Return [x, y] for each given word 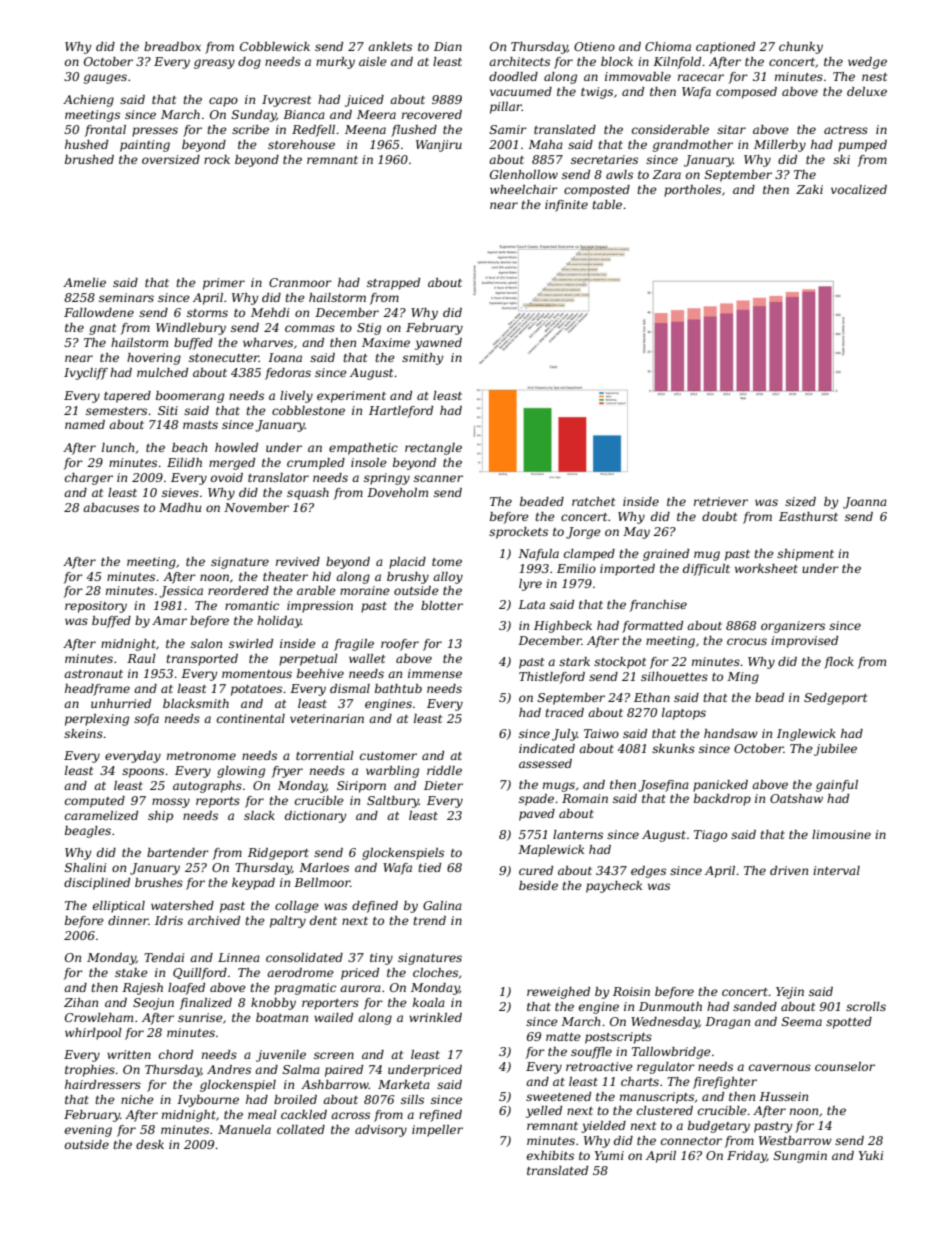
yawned [438, 344]
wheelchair [524, 189]
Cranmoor [300, 282]
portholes [692, 191]
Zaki [809, 189]
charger [89, 479]
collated [301, 1129]
